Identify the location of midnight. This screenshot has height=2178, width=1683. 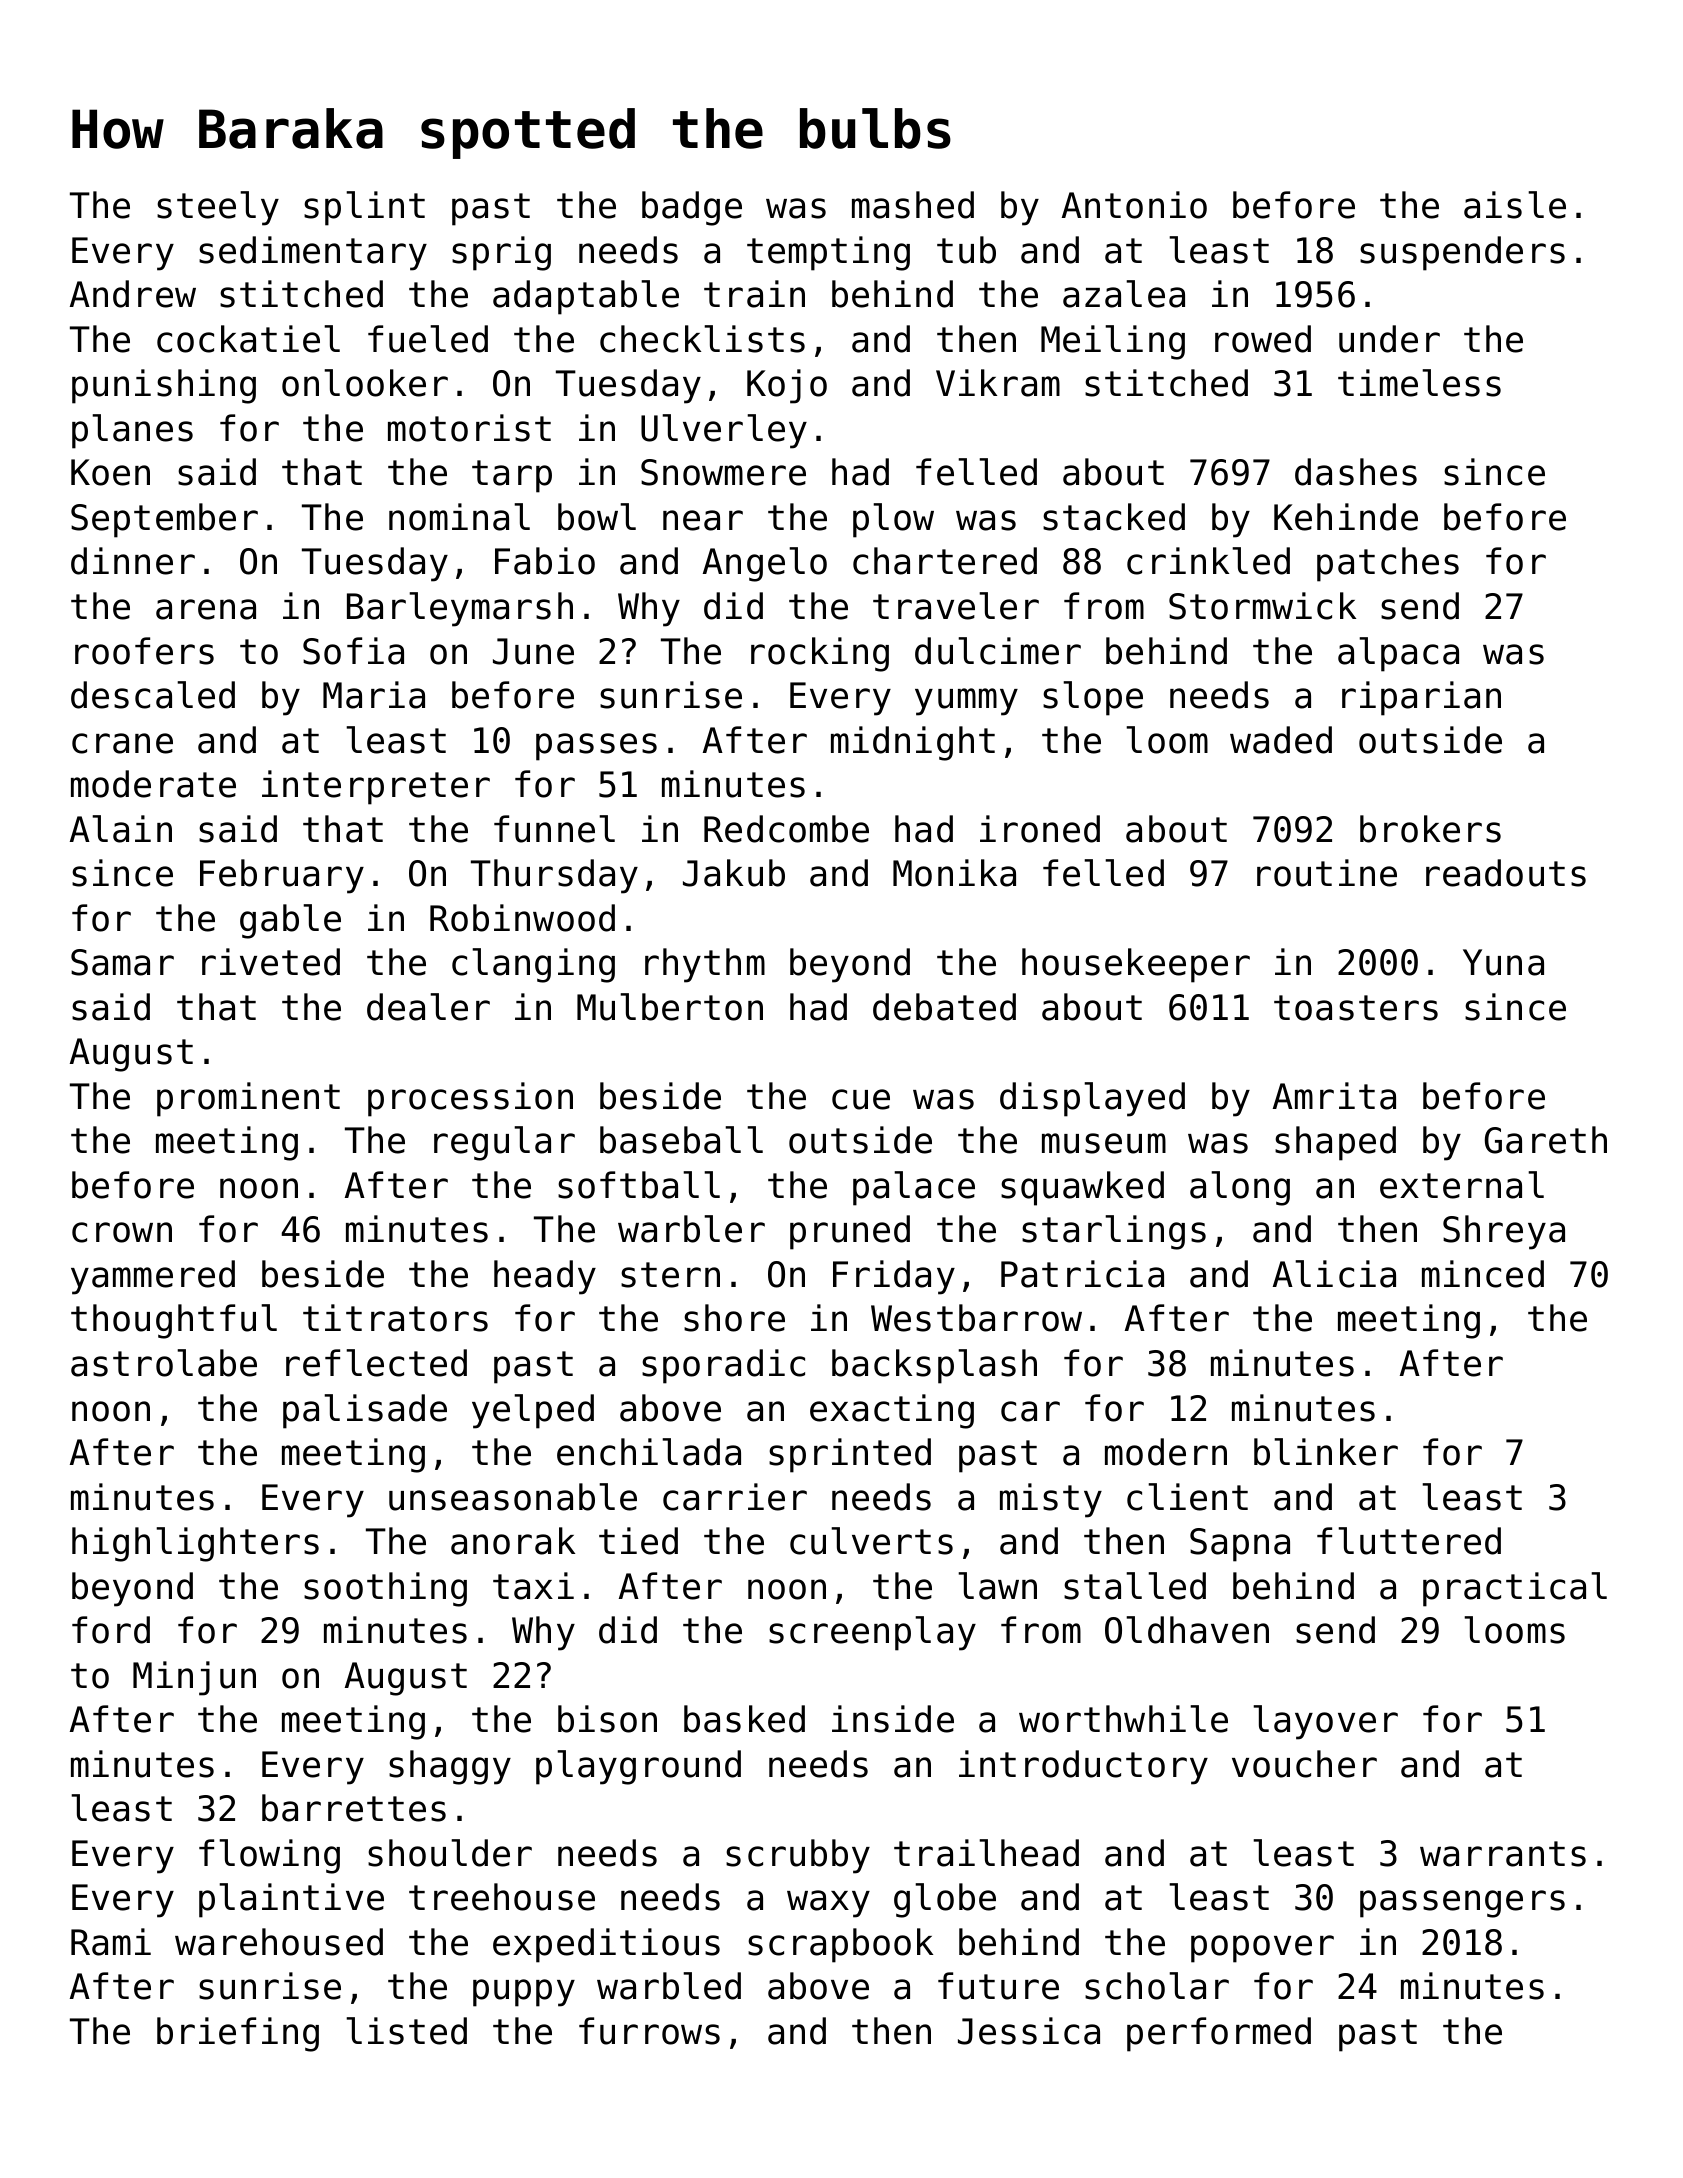
(913, 743).
